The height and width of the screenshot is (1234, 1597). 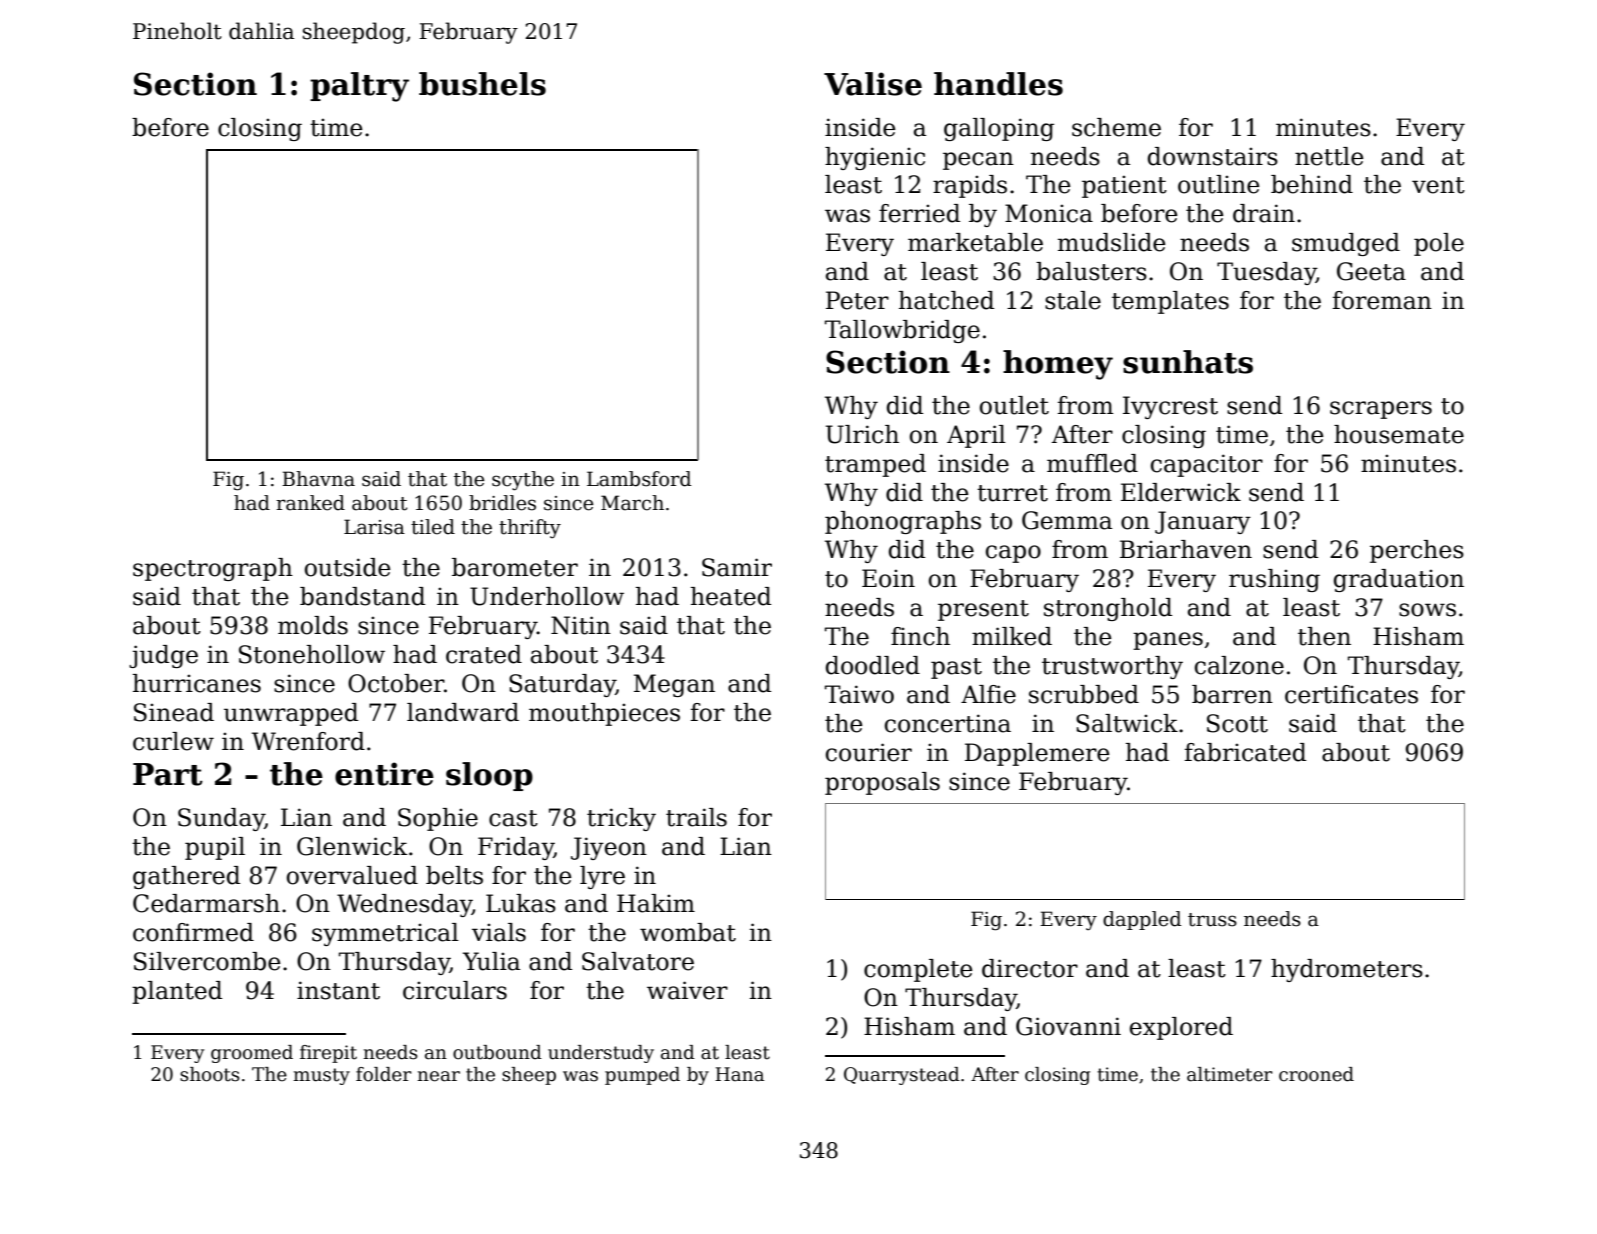 What do you see at coordinates (482, 84) in the screenshot?
I see `bushels` at bounding box center [482, 84].
